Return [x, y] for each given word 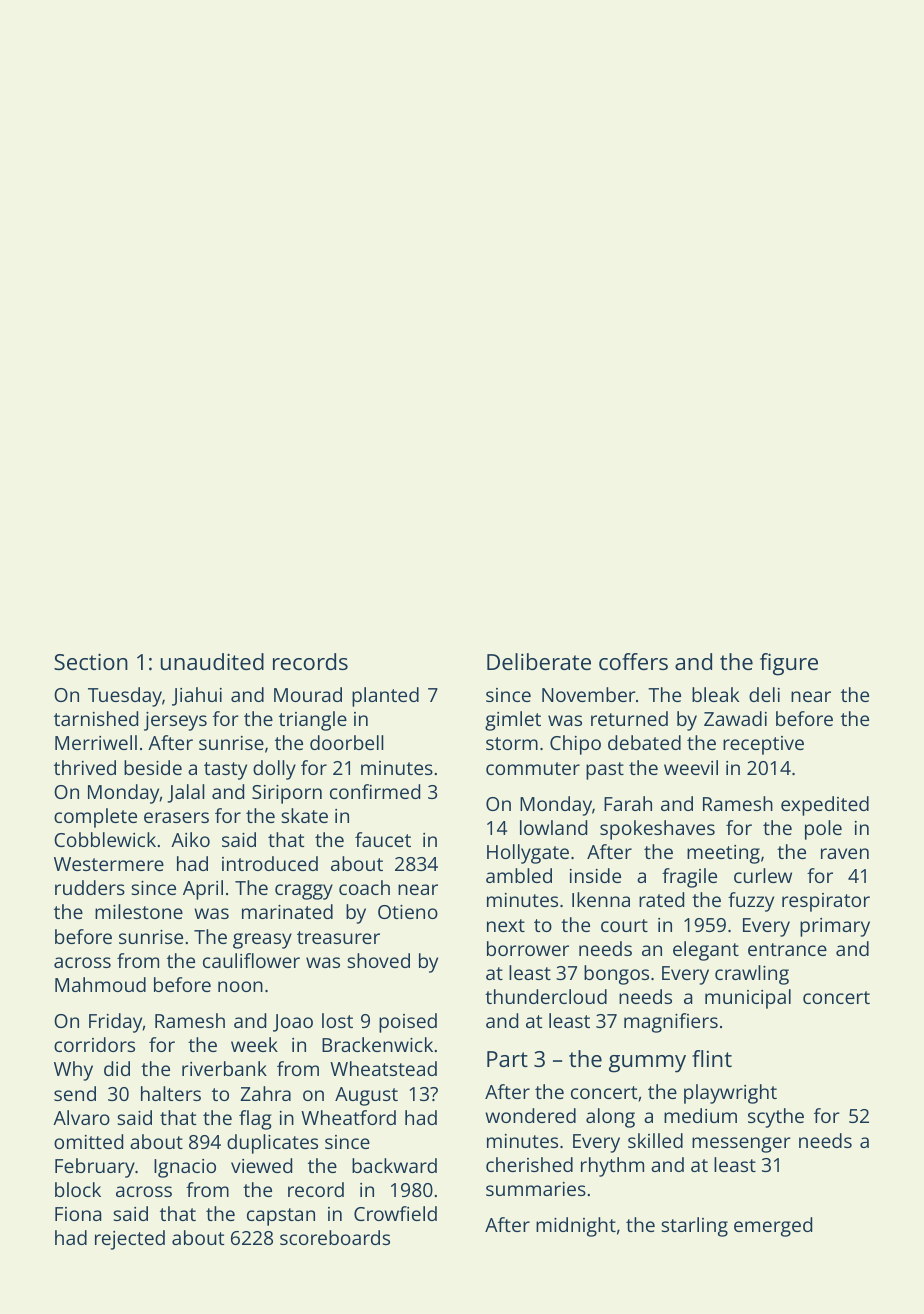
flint [712, 1058]
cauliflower [251, 960]
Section [91, 661]
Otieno [408, 912]
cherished [529, 1164]
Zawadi [735, 718]
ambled [519, 875]
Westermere [109, 864]
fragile [689, 878]
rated [661, 899]
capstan [281, 1217]
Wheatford [348, 1117]
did [117, 1068]
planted [385, 697]
